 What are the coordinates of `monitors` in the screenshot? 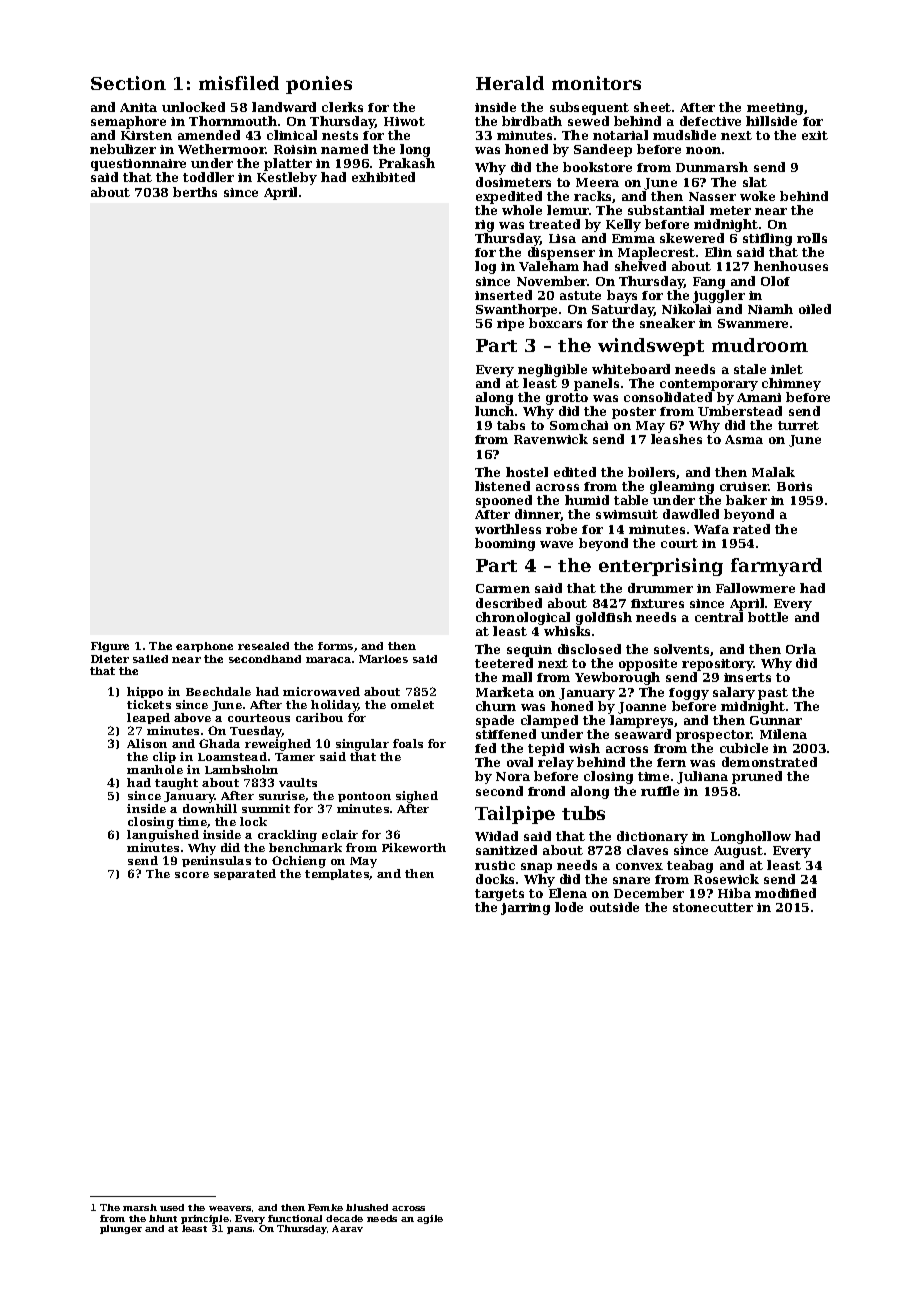 It's located at (596, 83).
